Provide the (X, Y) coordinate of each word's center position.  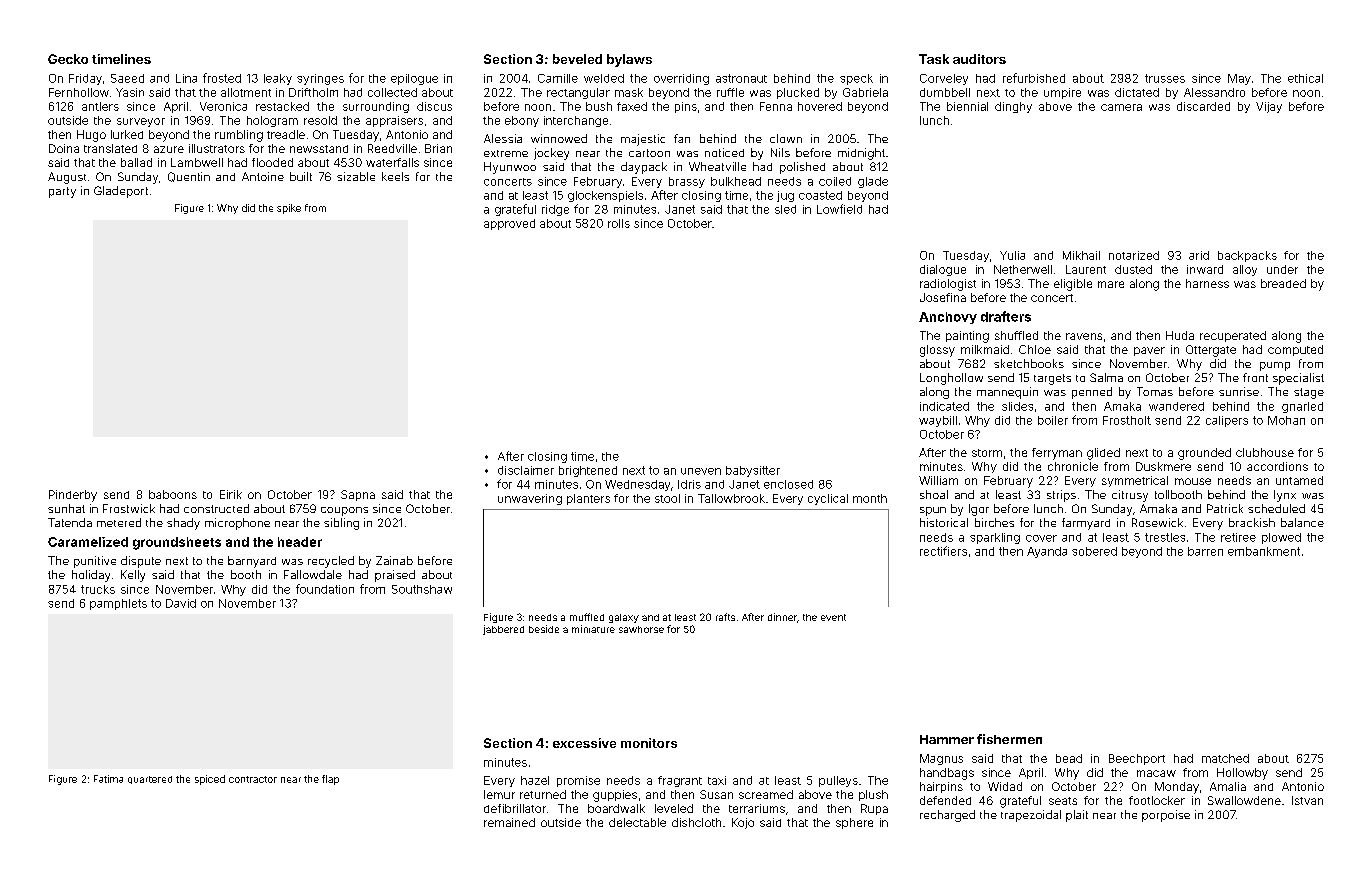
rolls (619, 223)
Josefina (943, 297)
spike (289, 209)
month (870, 498)
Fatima (108, 779)
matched (1225, 758)
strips (1061, 496)
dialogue (943, 270)
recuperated (1233, 336)
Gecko (68, 59)
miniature (593, 629)
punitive (95, 562)
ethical (1305, 78)
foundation (325, 589)
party (62, 192)
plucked (798, 93)
